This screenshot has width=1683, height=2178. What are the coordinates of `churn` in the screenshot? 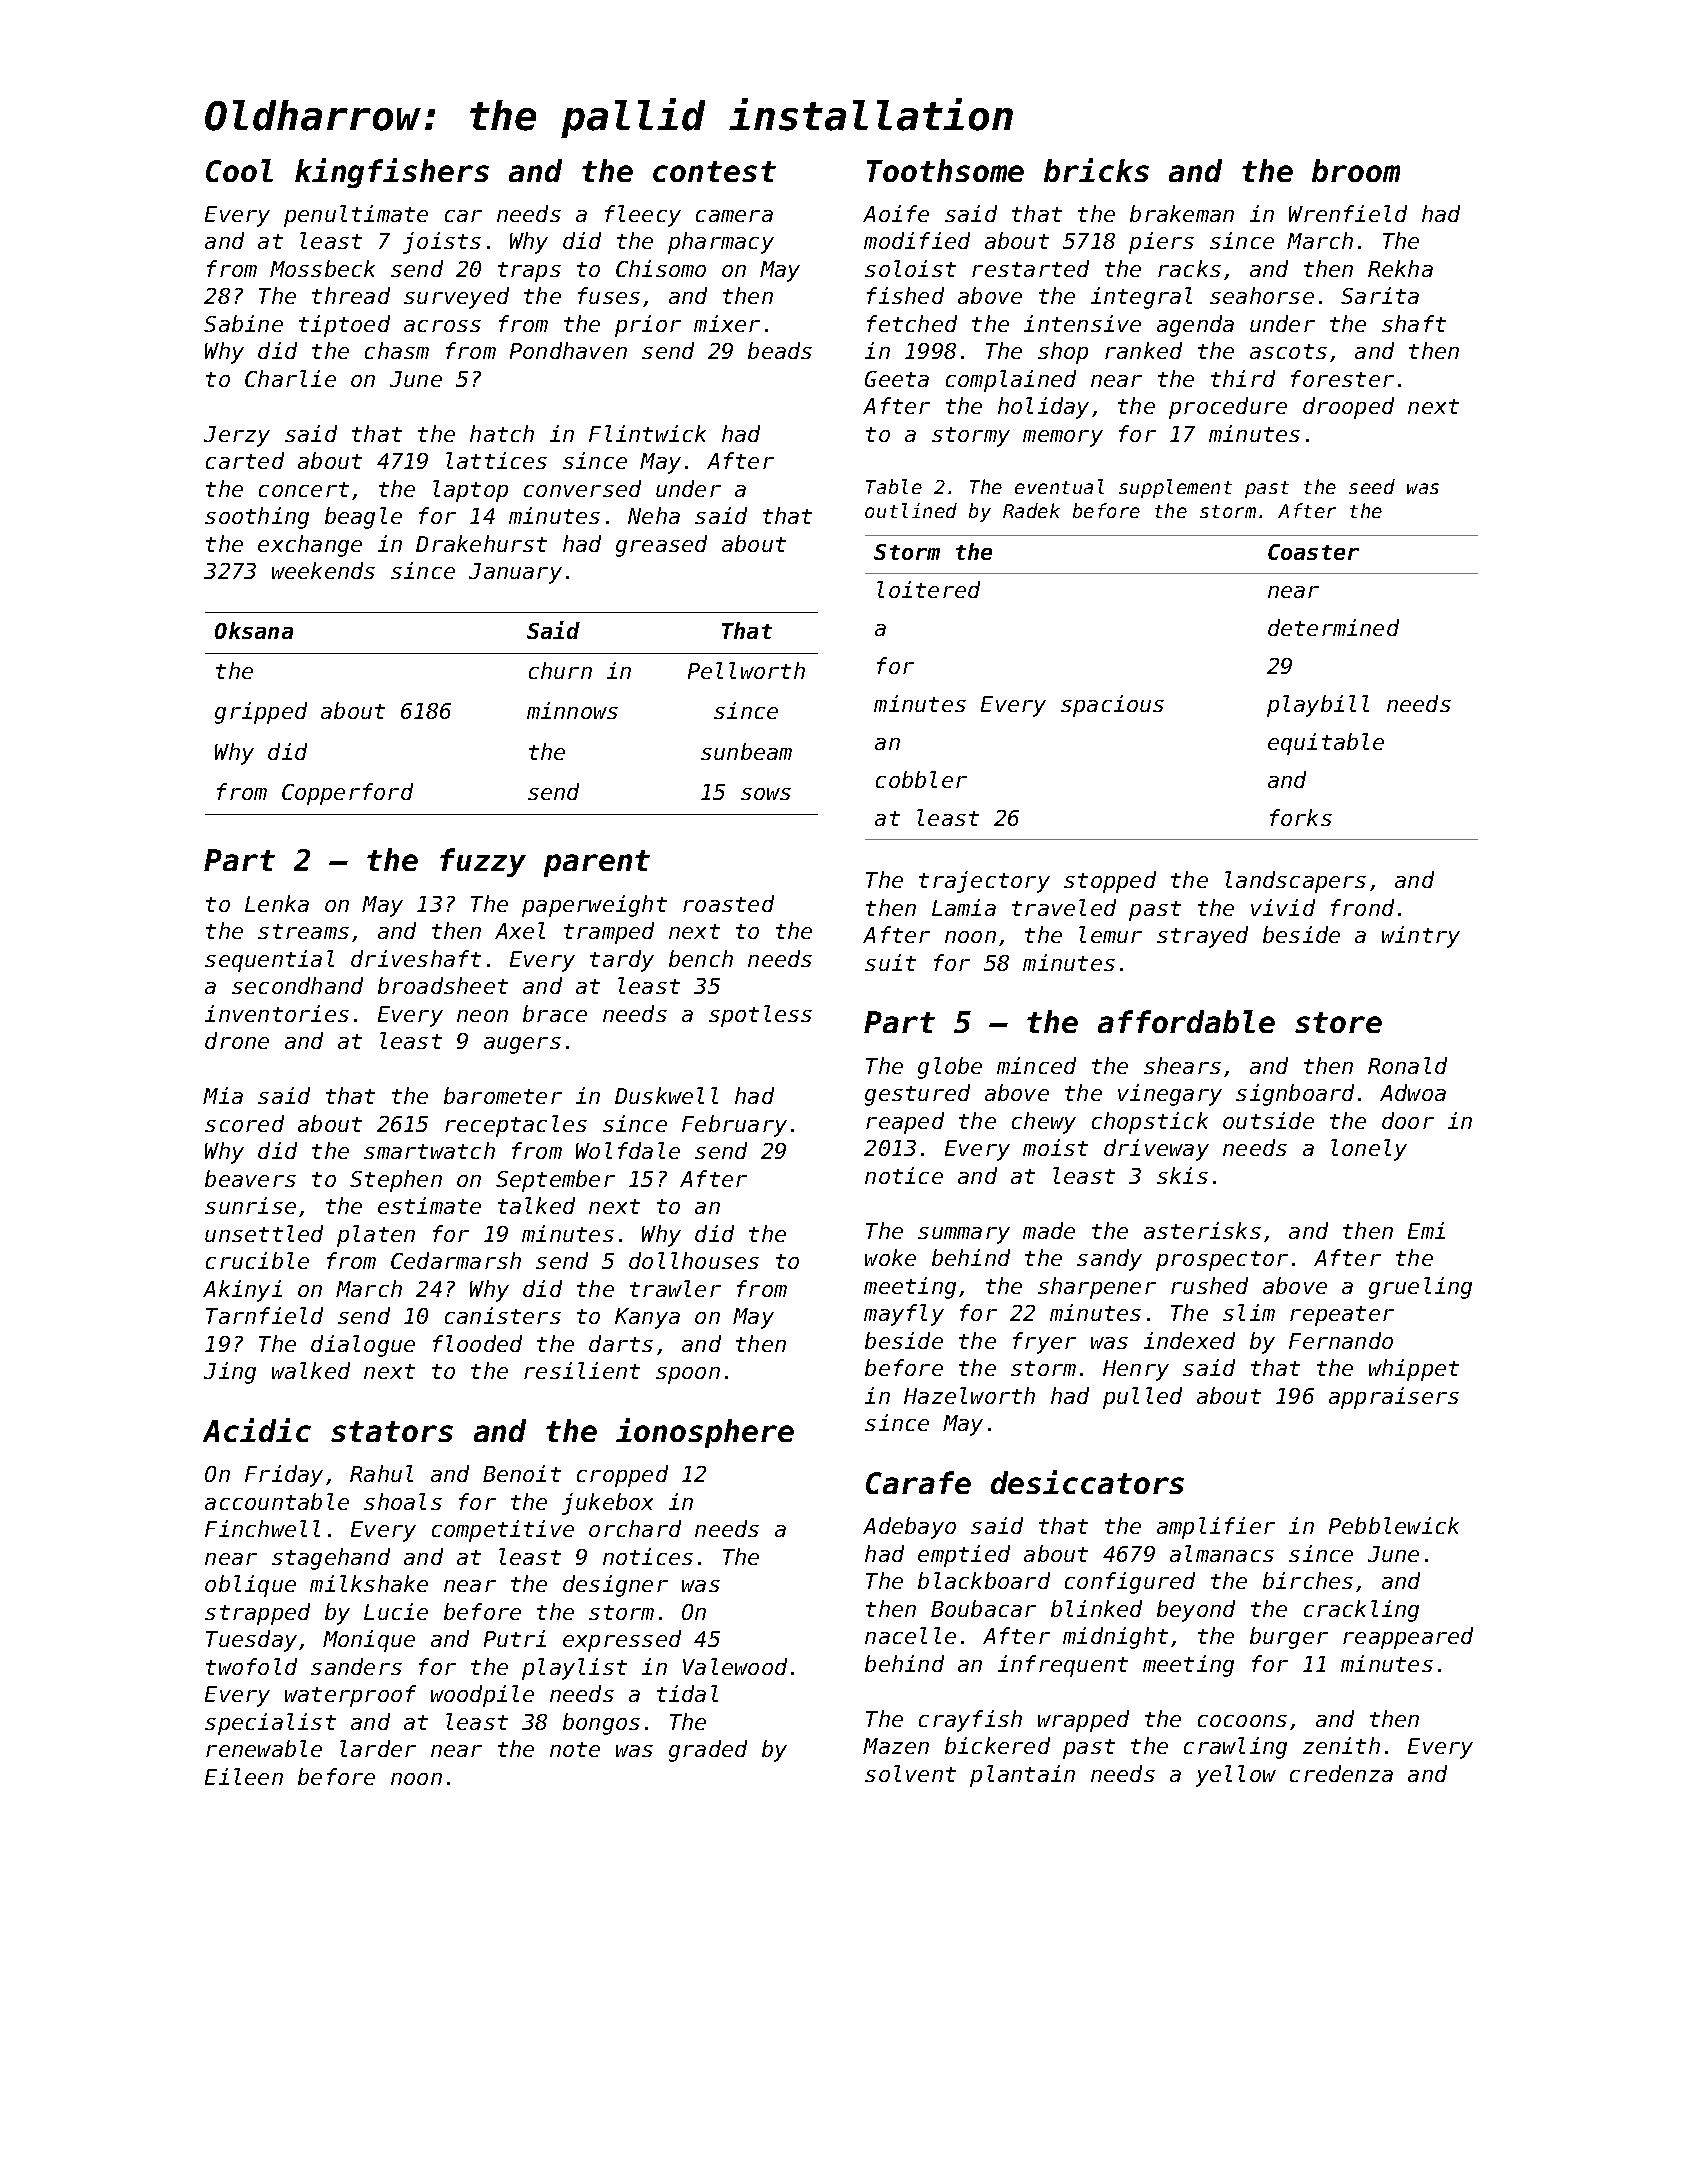 It's located at (560, 670).
